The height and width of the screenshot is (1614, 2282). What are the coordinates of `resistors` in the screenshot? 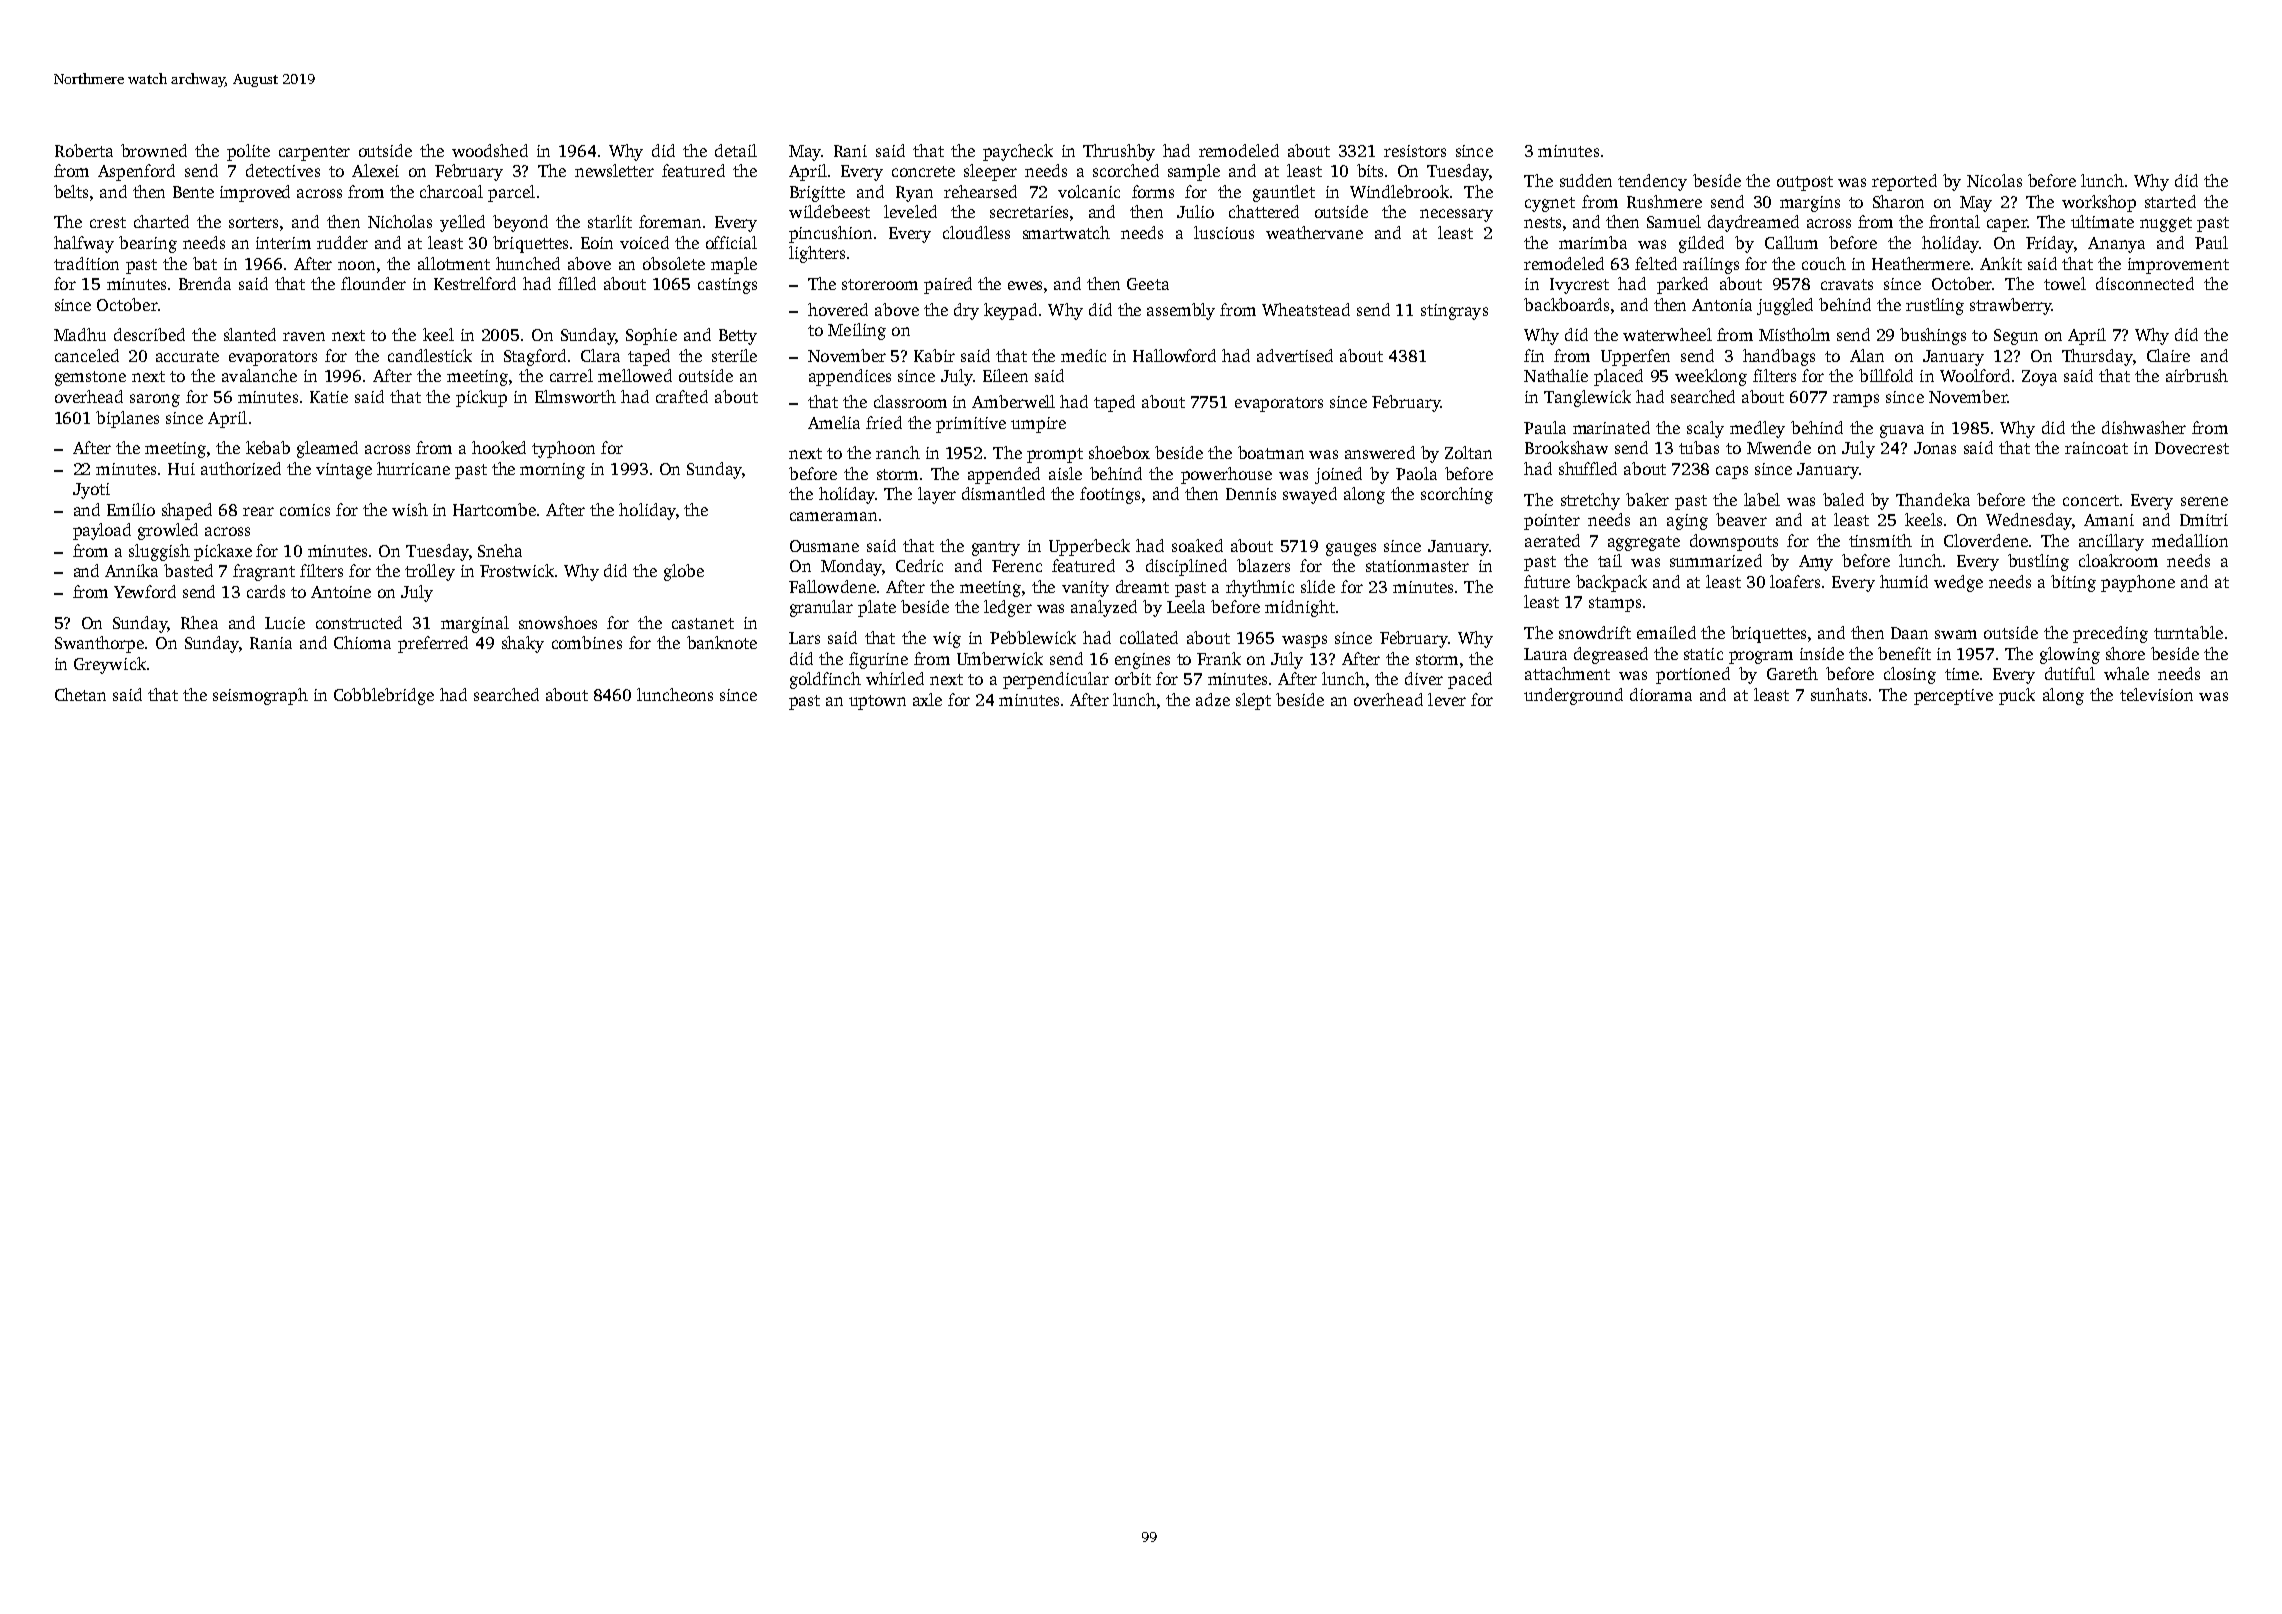 It's located at (1415, 151).
